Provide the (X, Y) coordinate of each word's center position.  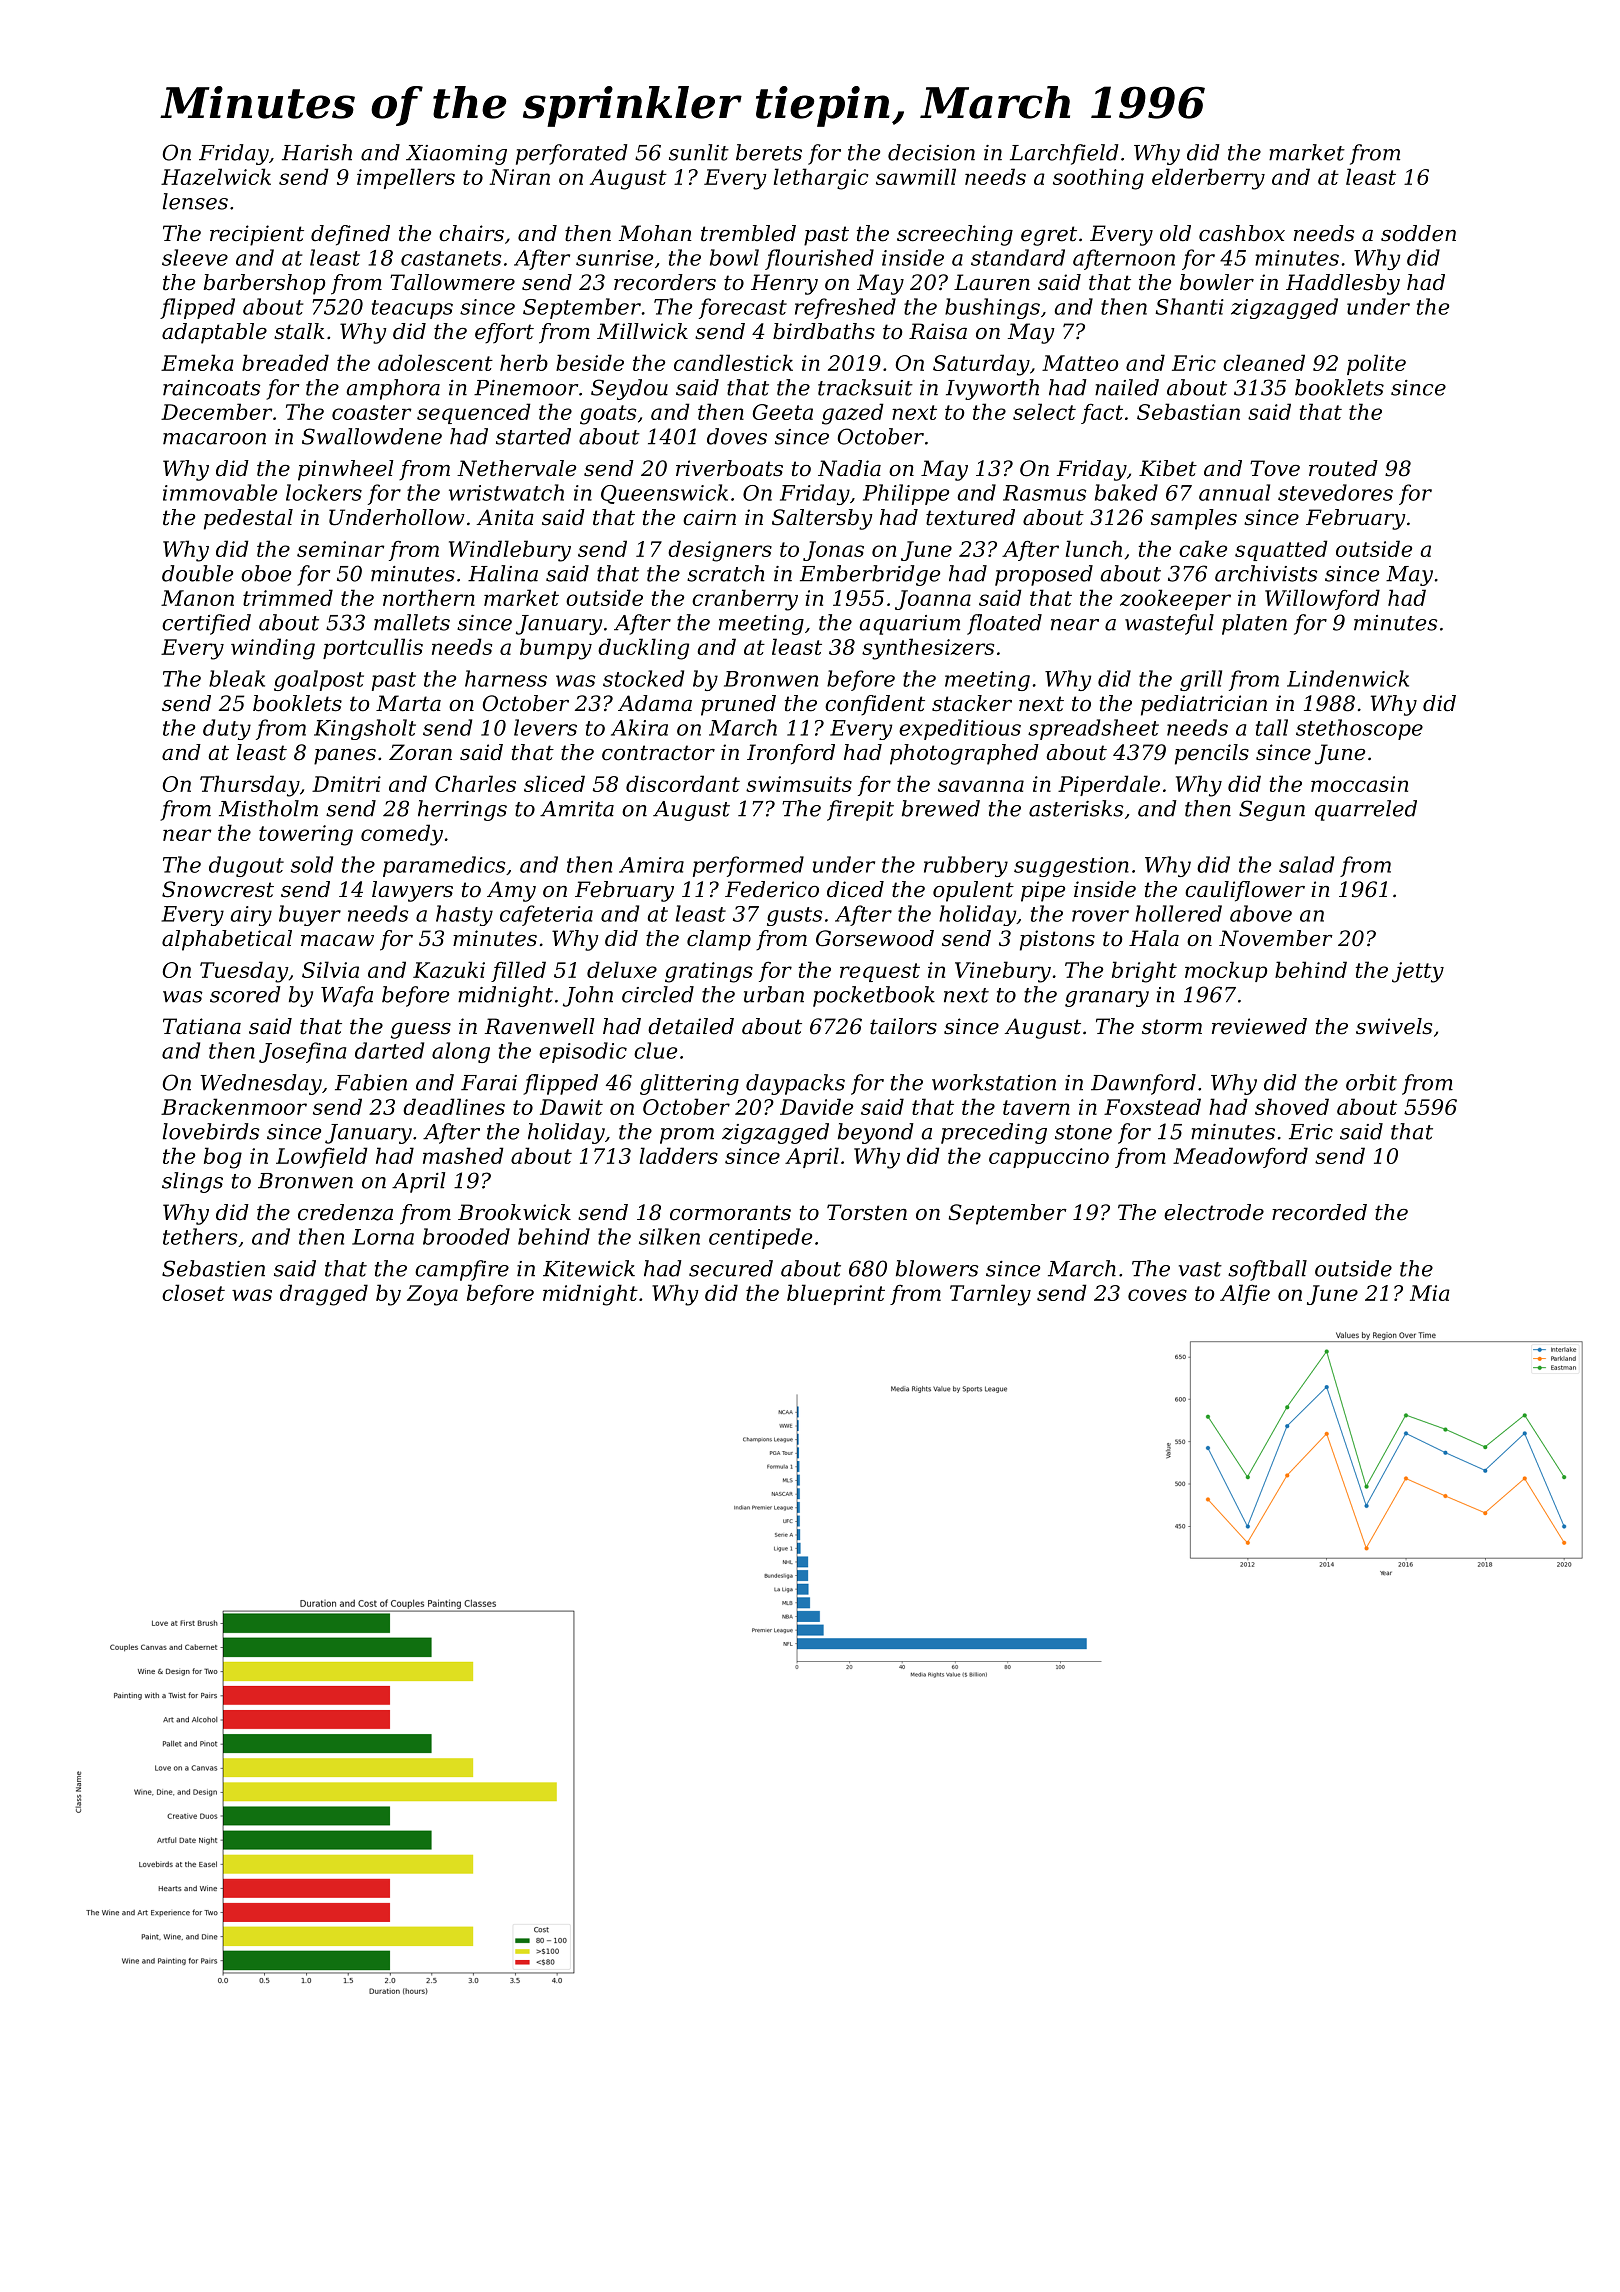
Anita (505, 517)
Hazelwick (216, 176)
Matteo (1080, 363)
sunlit (699, 152)
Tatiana (202, 1026)
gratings (709, 972)
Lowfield (322, 1157)
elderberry (1208, 179)
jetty (1418, 972)
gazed (853, 414)
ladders (679, 1155)
